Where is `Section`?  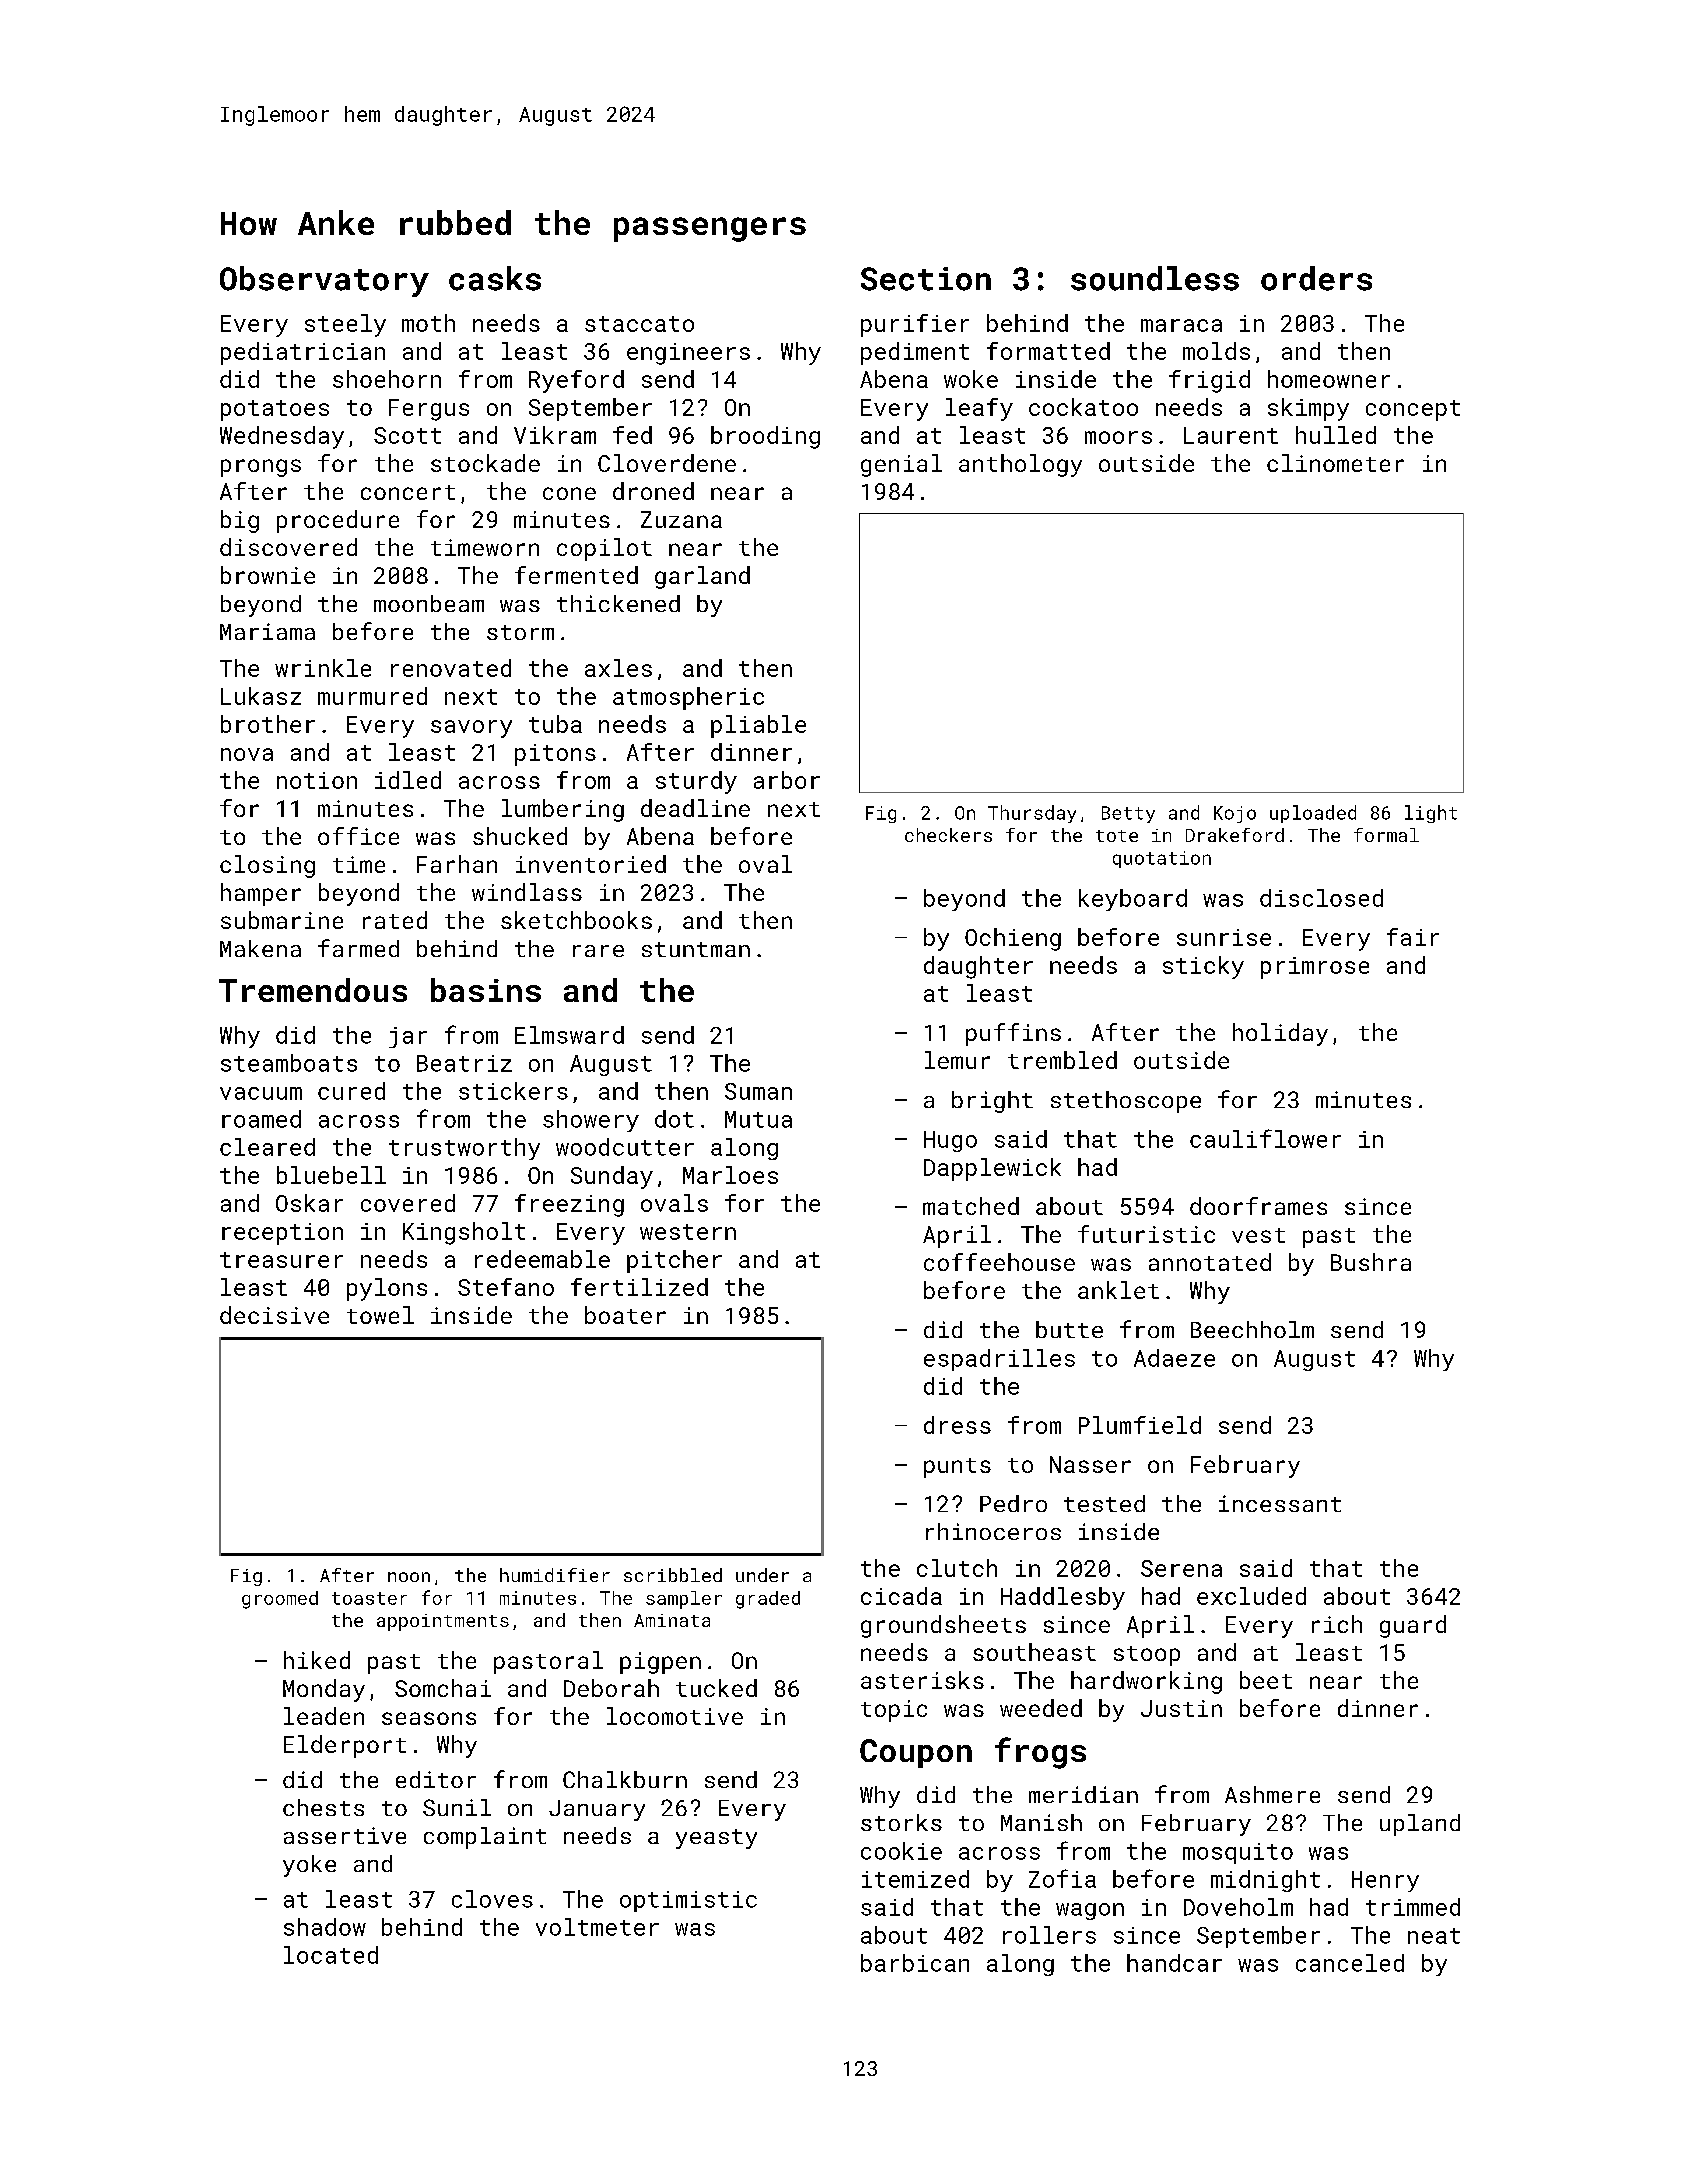
Section is located at coordinates (926, 279).
